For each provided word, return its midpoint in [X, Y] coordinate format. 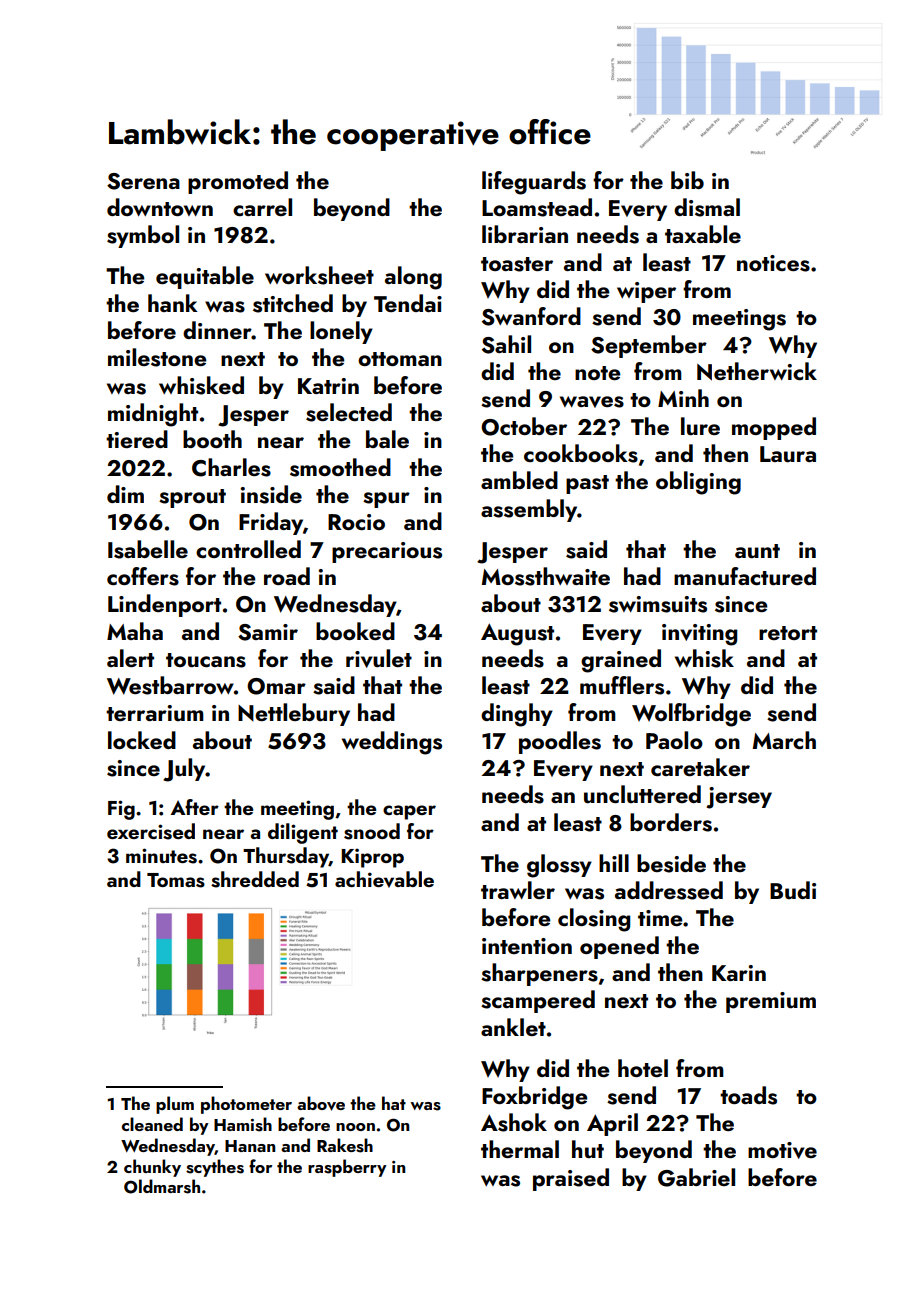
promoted [238, 182]
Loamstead [537, 207]
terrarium [155, 713]
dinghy [517, 715]
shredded [255, 879]
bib [687, 180]
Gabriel [696, 1177]
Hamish [243, 1124]
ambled [519, 480]
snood [372, 831]
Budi [793, 890]
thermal [520, 1149]
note [597, 373]
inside [271, 494]
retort [788, 633]
